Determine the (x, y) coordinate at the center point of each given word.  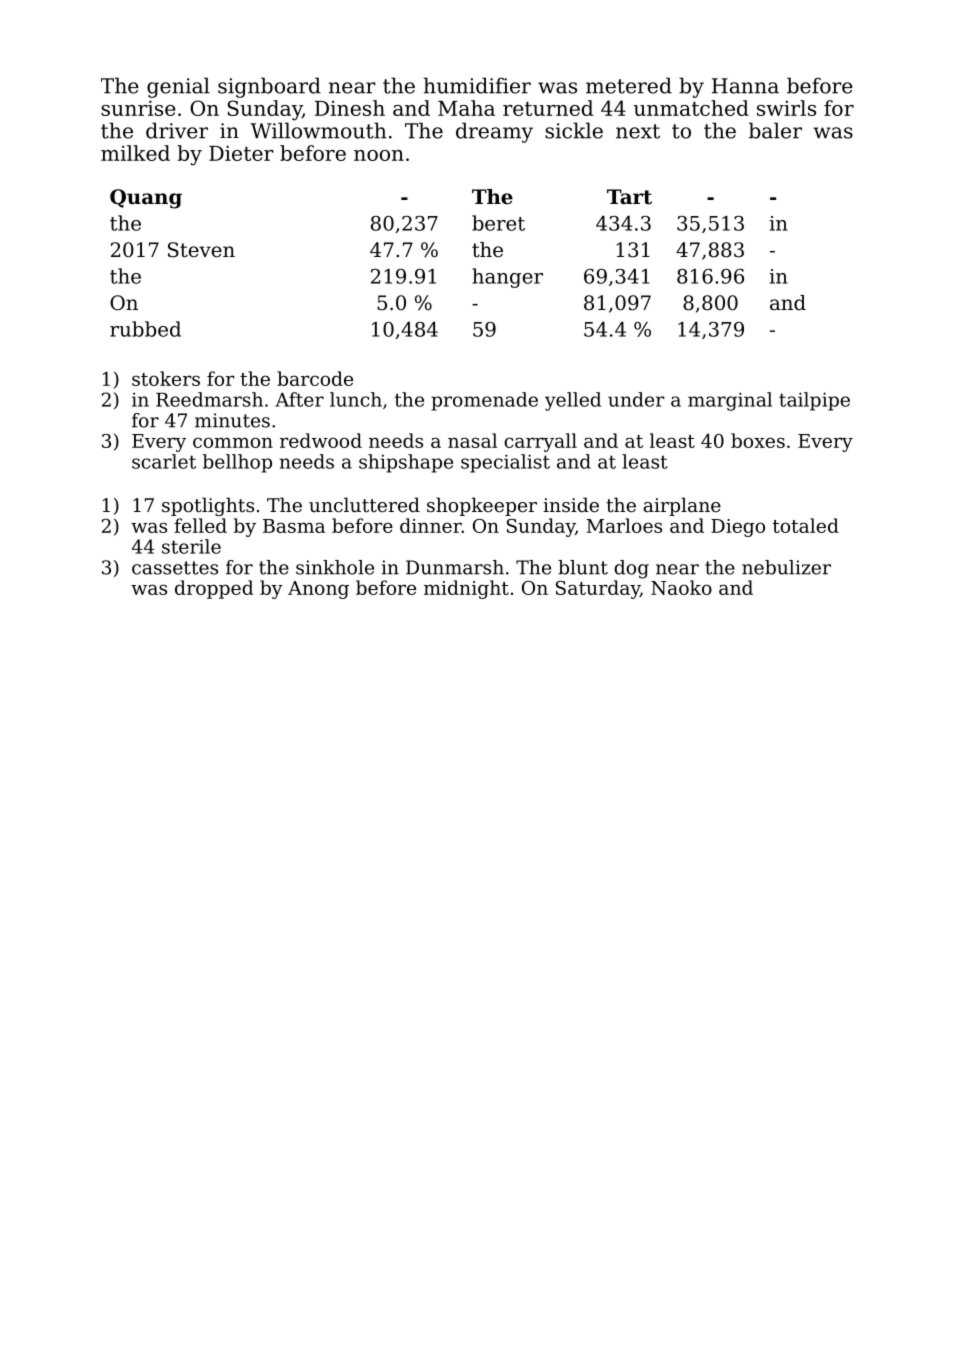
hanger (507, 278)
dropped (214, 589)
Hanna (745, 86)
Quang (146, 199)
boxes (758, 440)
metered (629, 85)
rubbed (145, 329)
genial (178, 87)
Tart (629, 197)
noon (379, 155)
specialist (505, 463)
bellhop (237, 463)
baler (775, 130)
